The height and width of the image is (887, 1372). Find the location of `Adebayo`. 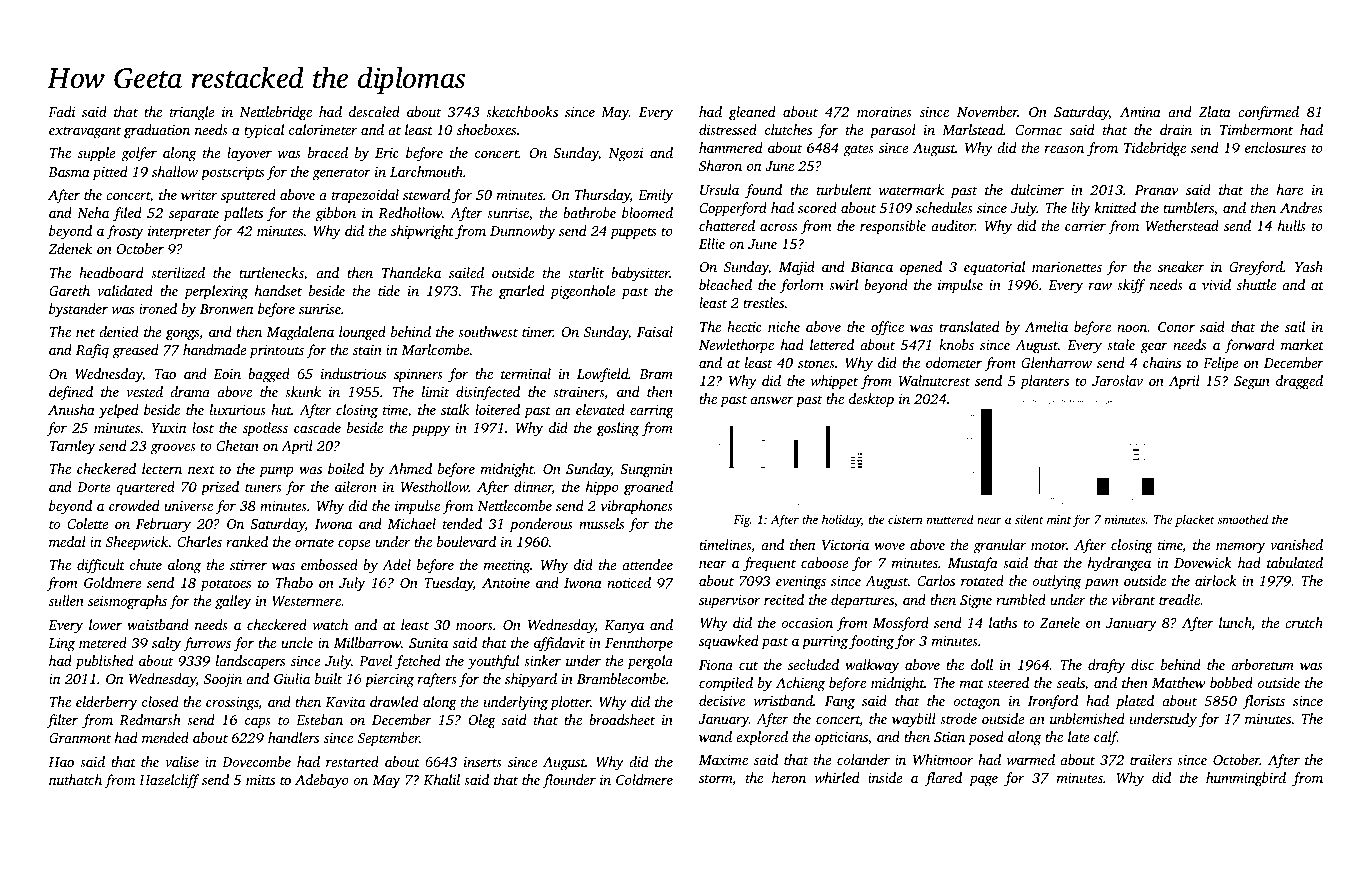

Adebayo is located at coordinates (322, 781).
